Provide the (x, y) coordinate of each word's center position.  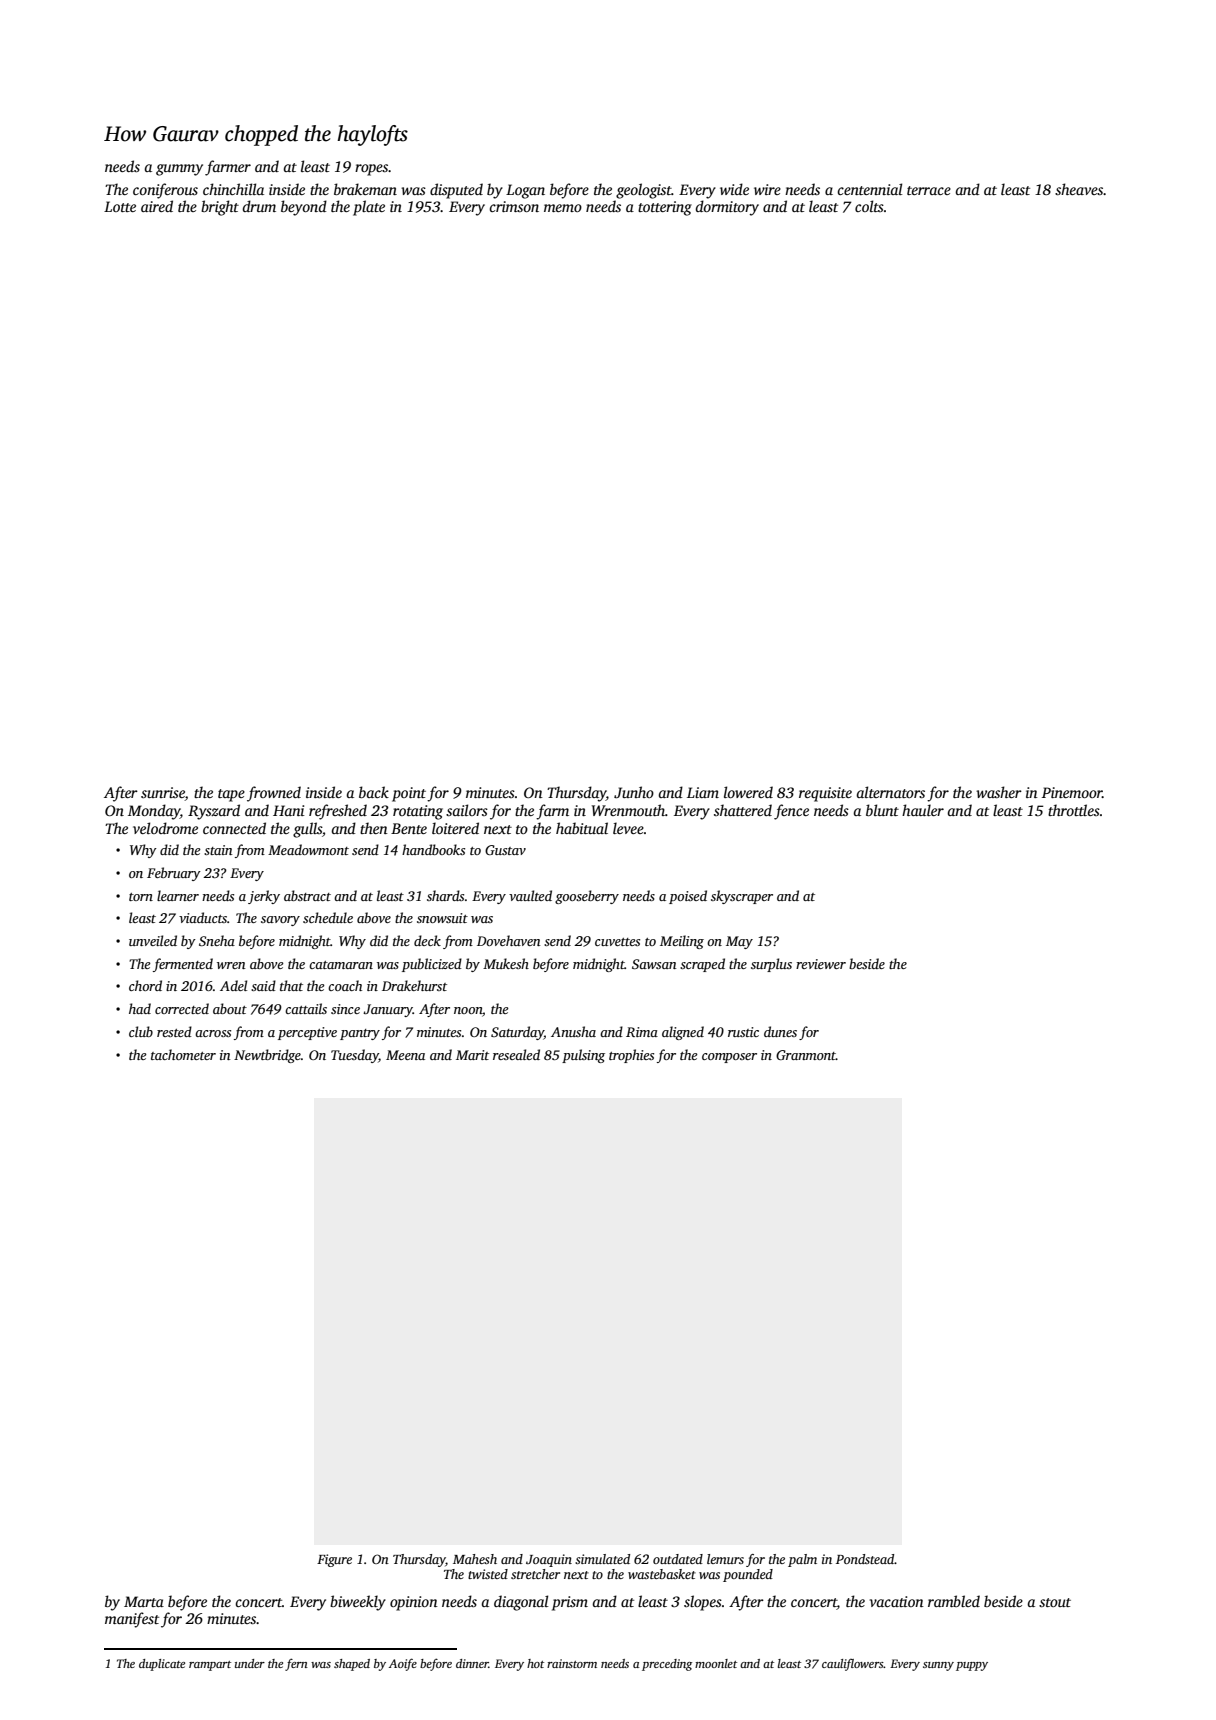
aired (157, 206)
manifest (132, 1620)
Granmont (806, 1055)
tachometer (183, 1054)
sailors (467, 810)
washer (999, 792)
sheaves (1079, 189)
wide (734, 189)
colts (869, 206)
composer (729, 1058)
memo (563, 208)
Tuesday (355, 1056)
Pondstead (865, 1559)
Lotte (120, 206)
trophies (631, 1056)
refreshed (338, 812)
